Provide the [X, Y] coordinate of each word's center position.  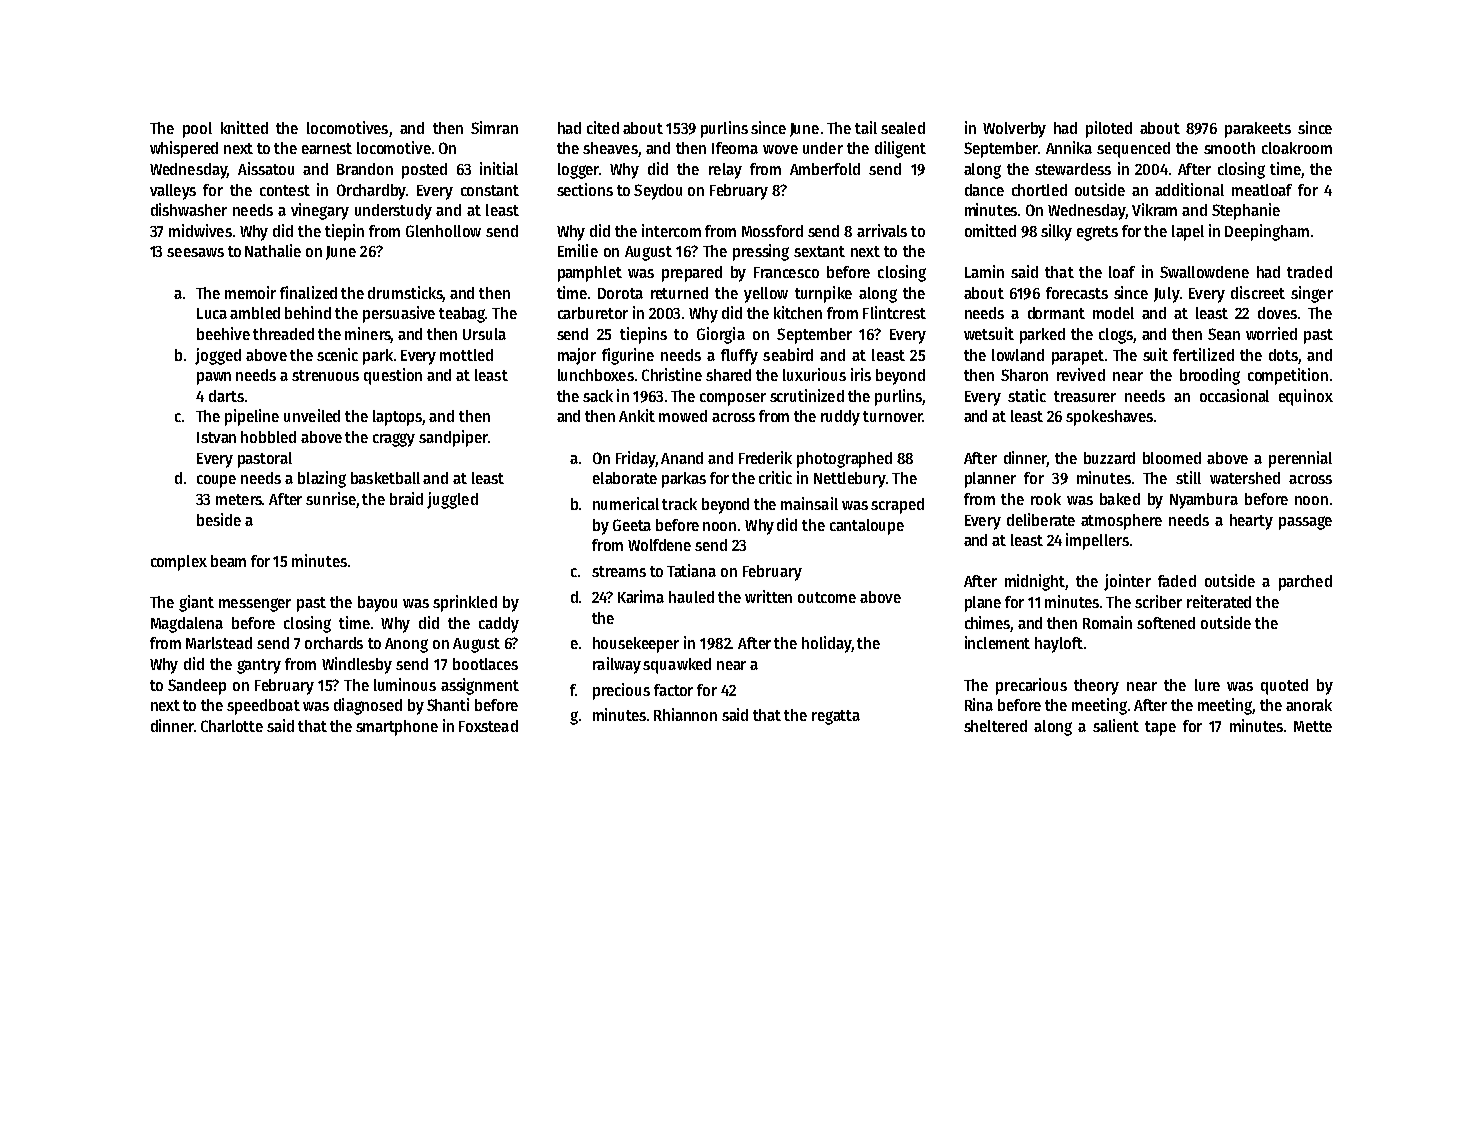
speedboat [263, 707]
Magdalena [187, 625]
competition [1288, 376]
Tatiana [691, 570]
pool [197, 130]
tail [866, 127]
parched [1305, 583]
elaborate [625, 478]
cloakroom [1297, 148]
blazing [322, 479]
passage [1305, 523]
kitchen [798, 312]
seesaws [195, 252]
